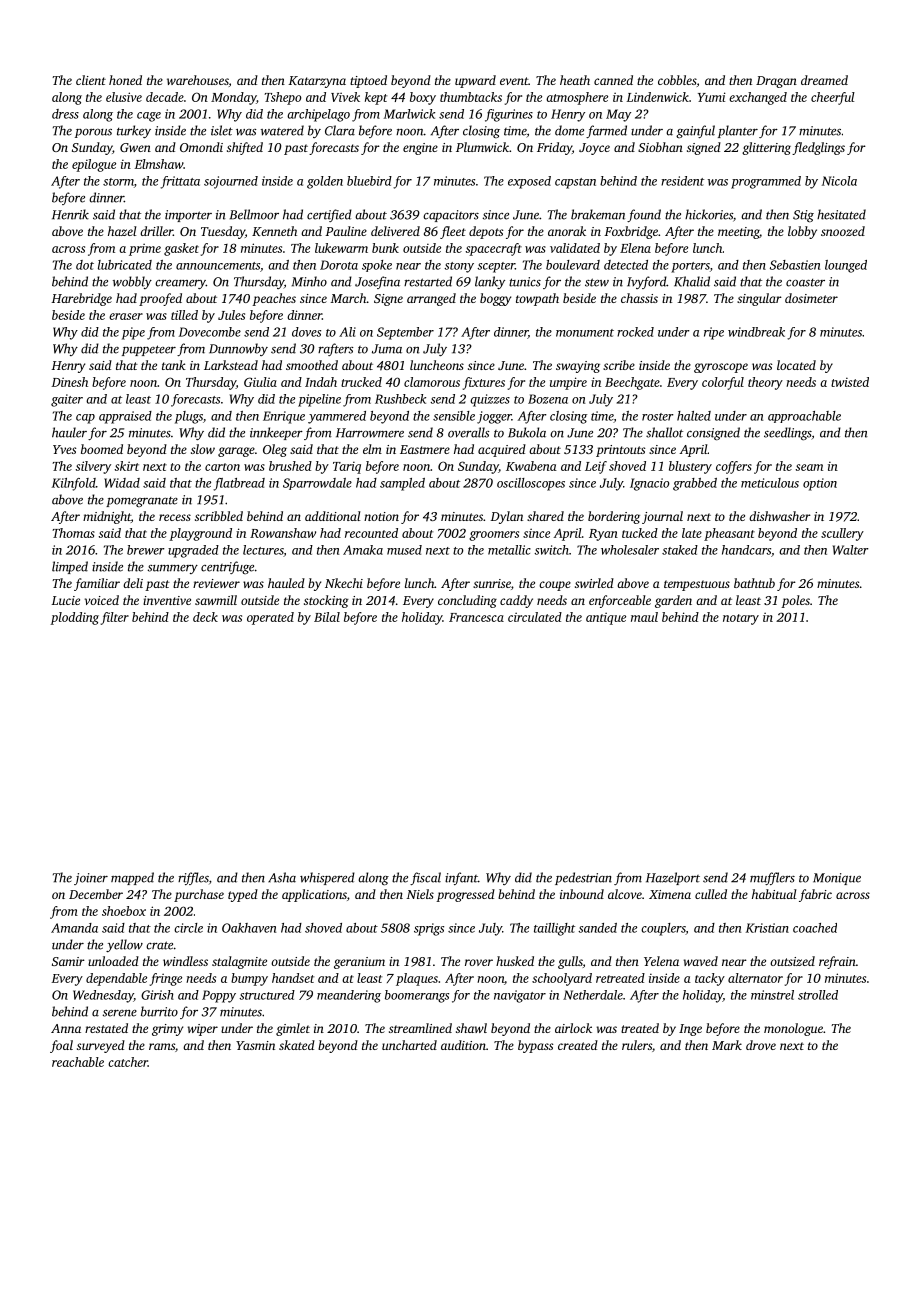 The width and height of the screenshot is (924, 1308). What do you see at coordinates (432, 382) in the screenshot?
I see `clamorous` at bounding box center [432, 382].
